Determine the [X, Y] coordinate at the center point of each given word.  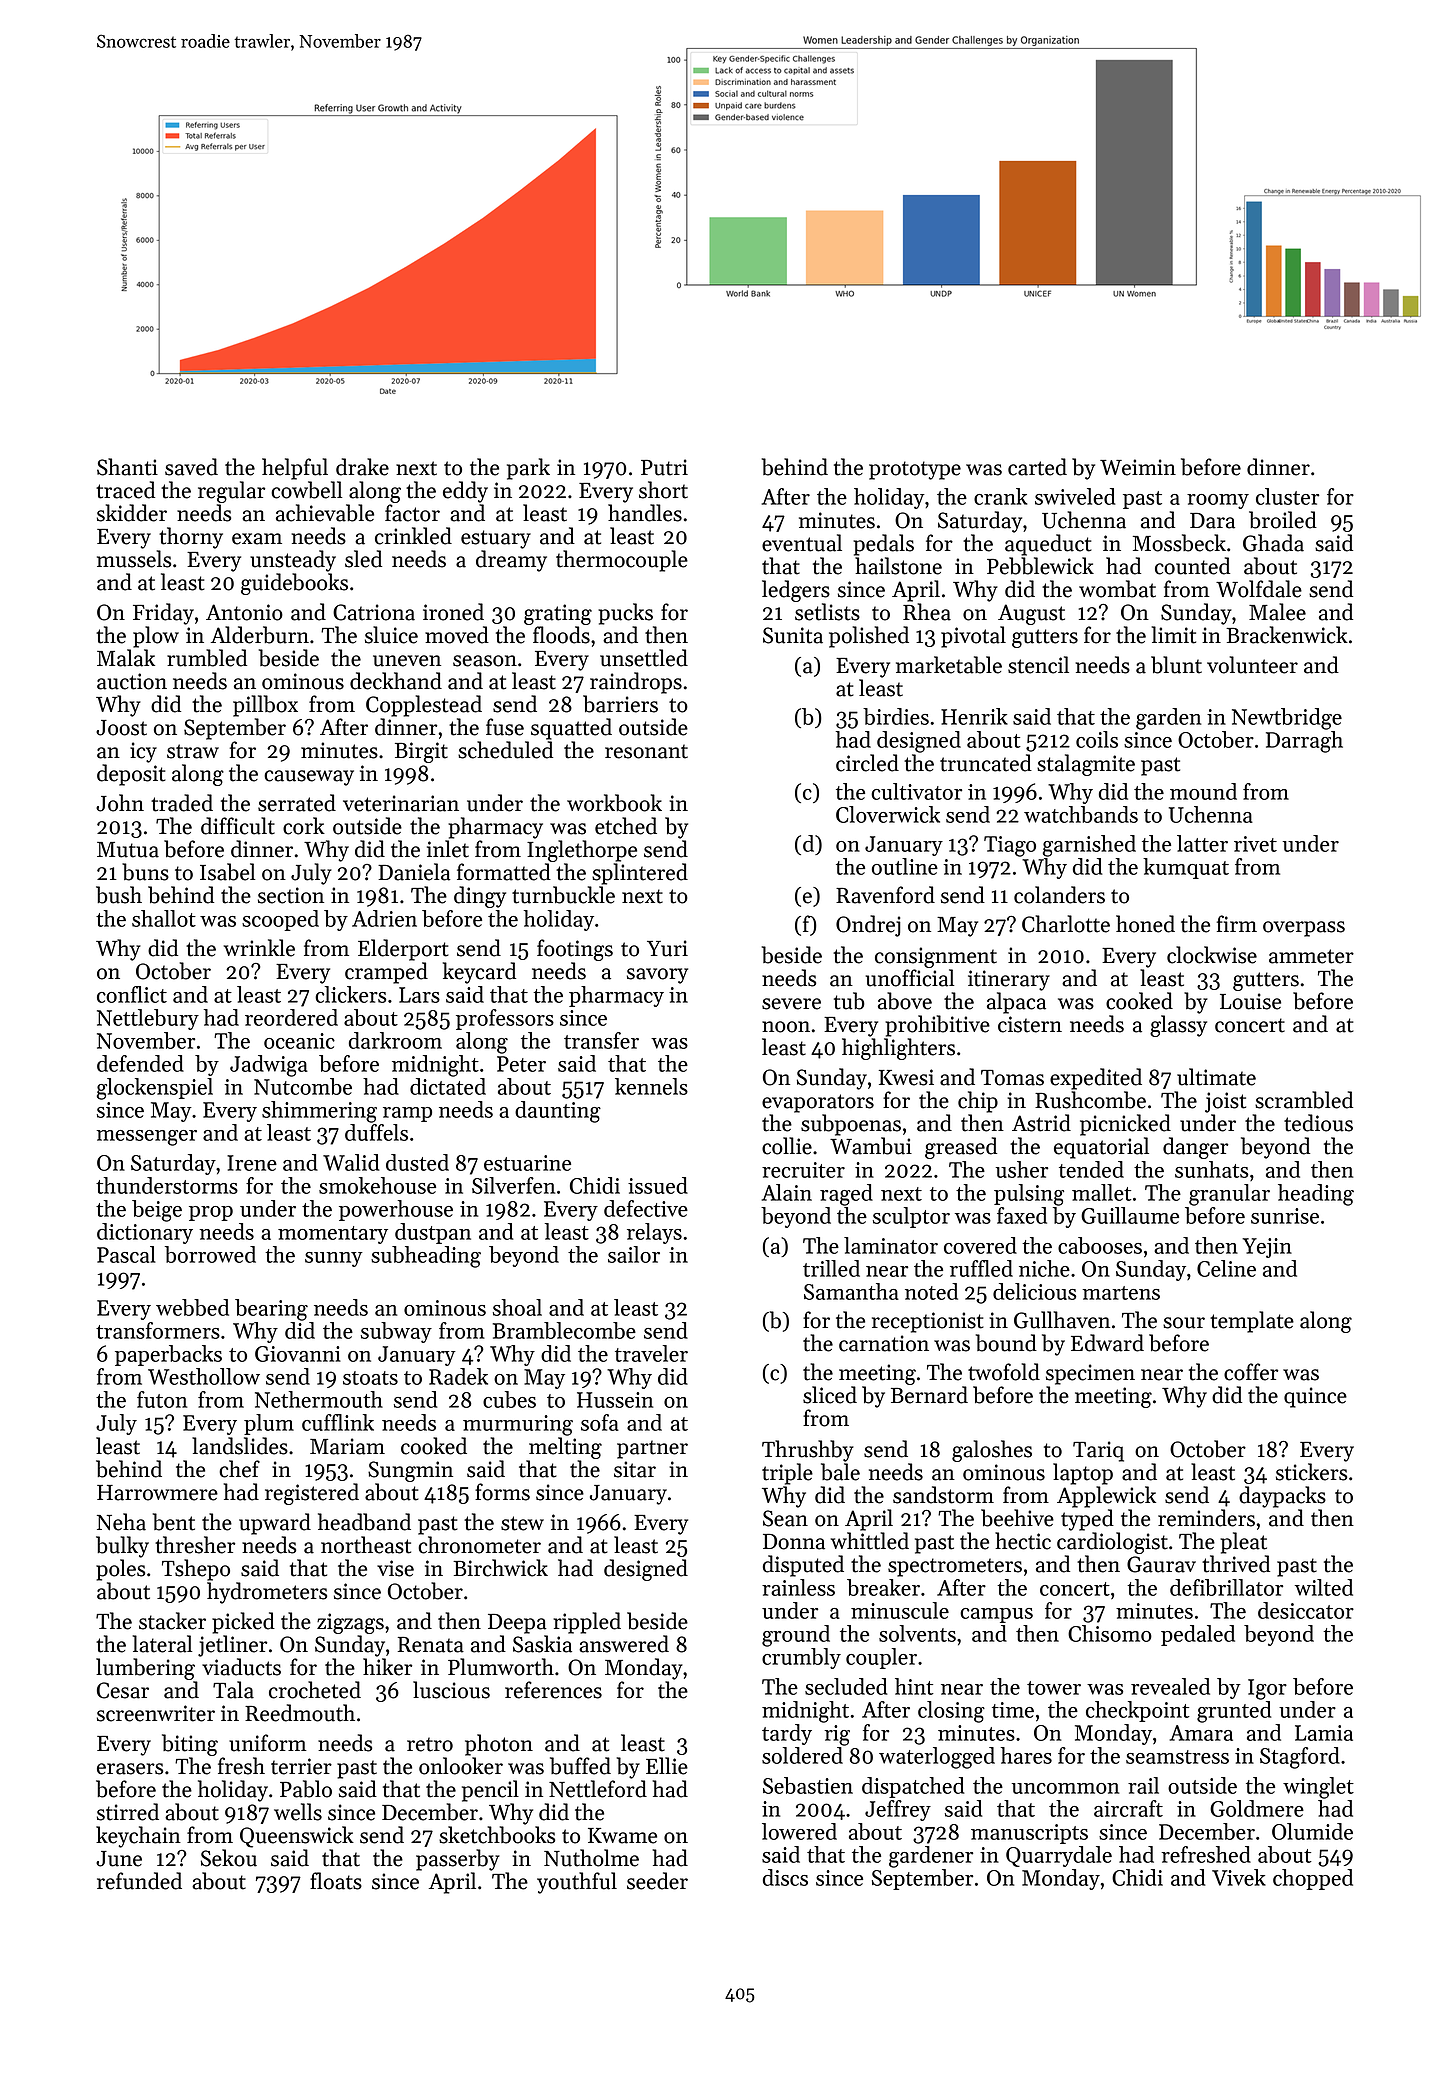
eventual [802, 543]
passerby [458, 1860]
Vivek [1239, 1877]
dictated [448, 1086]
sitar [635, 1469]
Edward [1107, 1343]
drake [362, 467]
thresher [195, 1545]
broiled [1283, 520]
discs [785, 1877]
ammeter [1311, 956]
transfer [601, 1040]
